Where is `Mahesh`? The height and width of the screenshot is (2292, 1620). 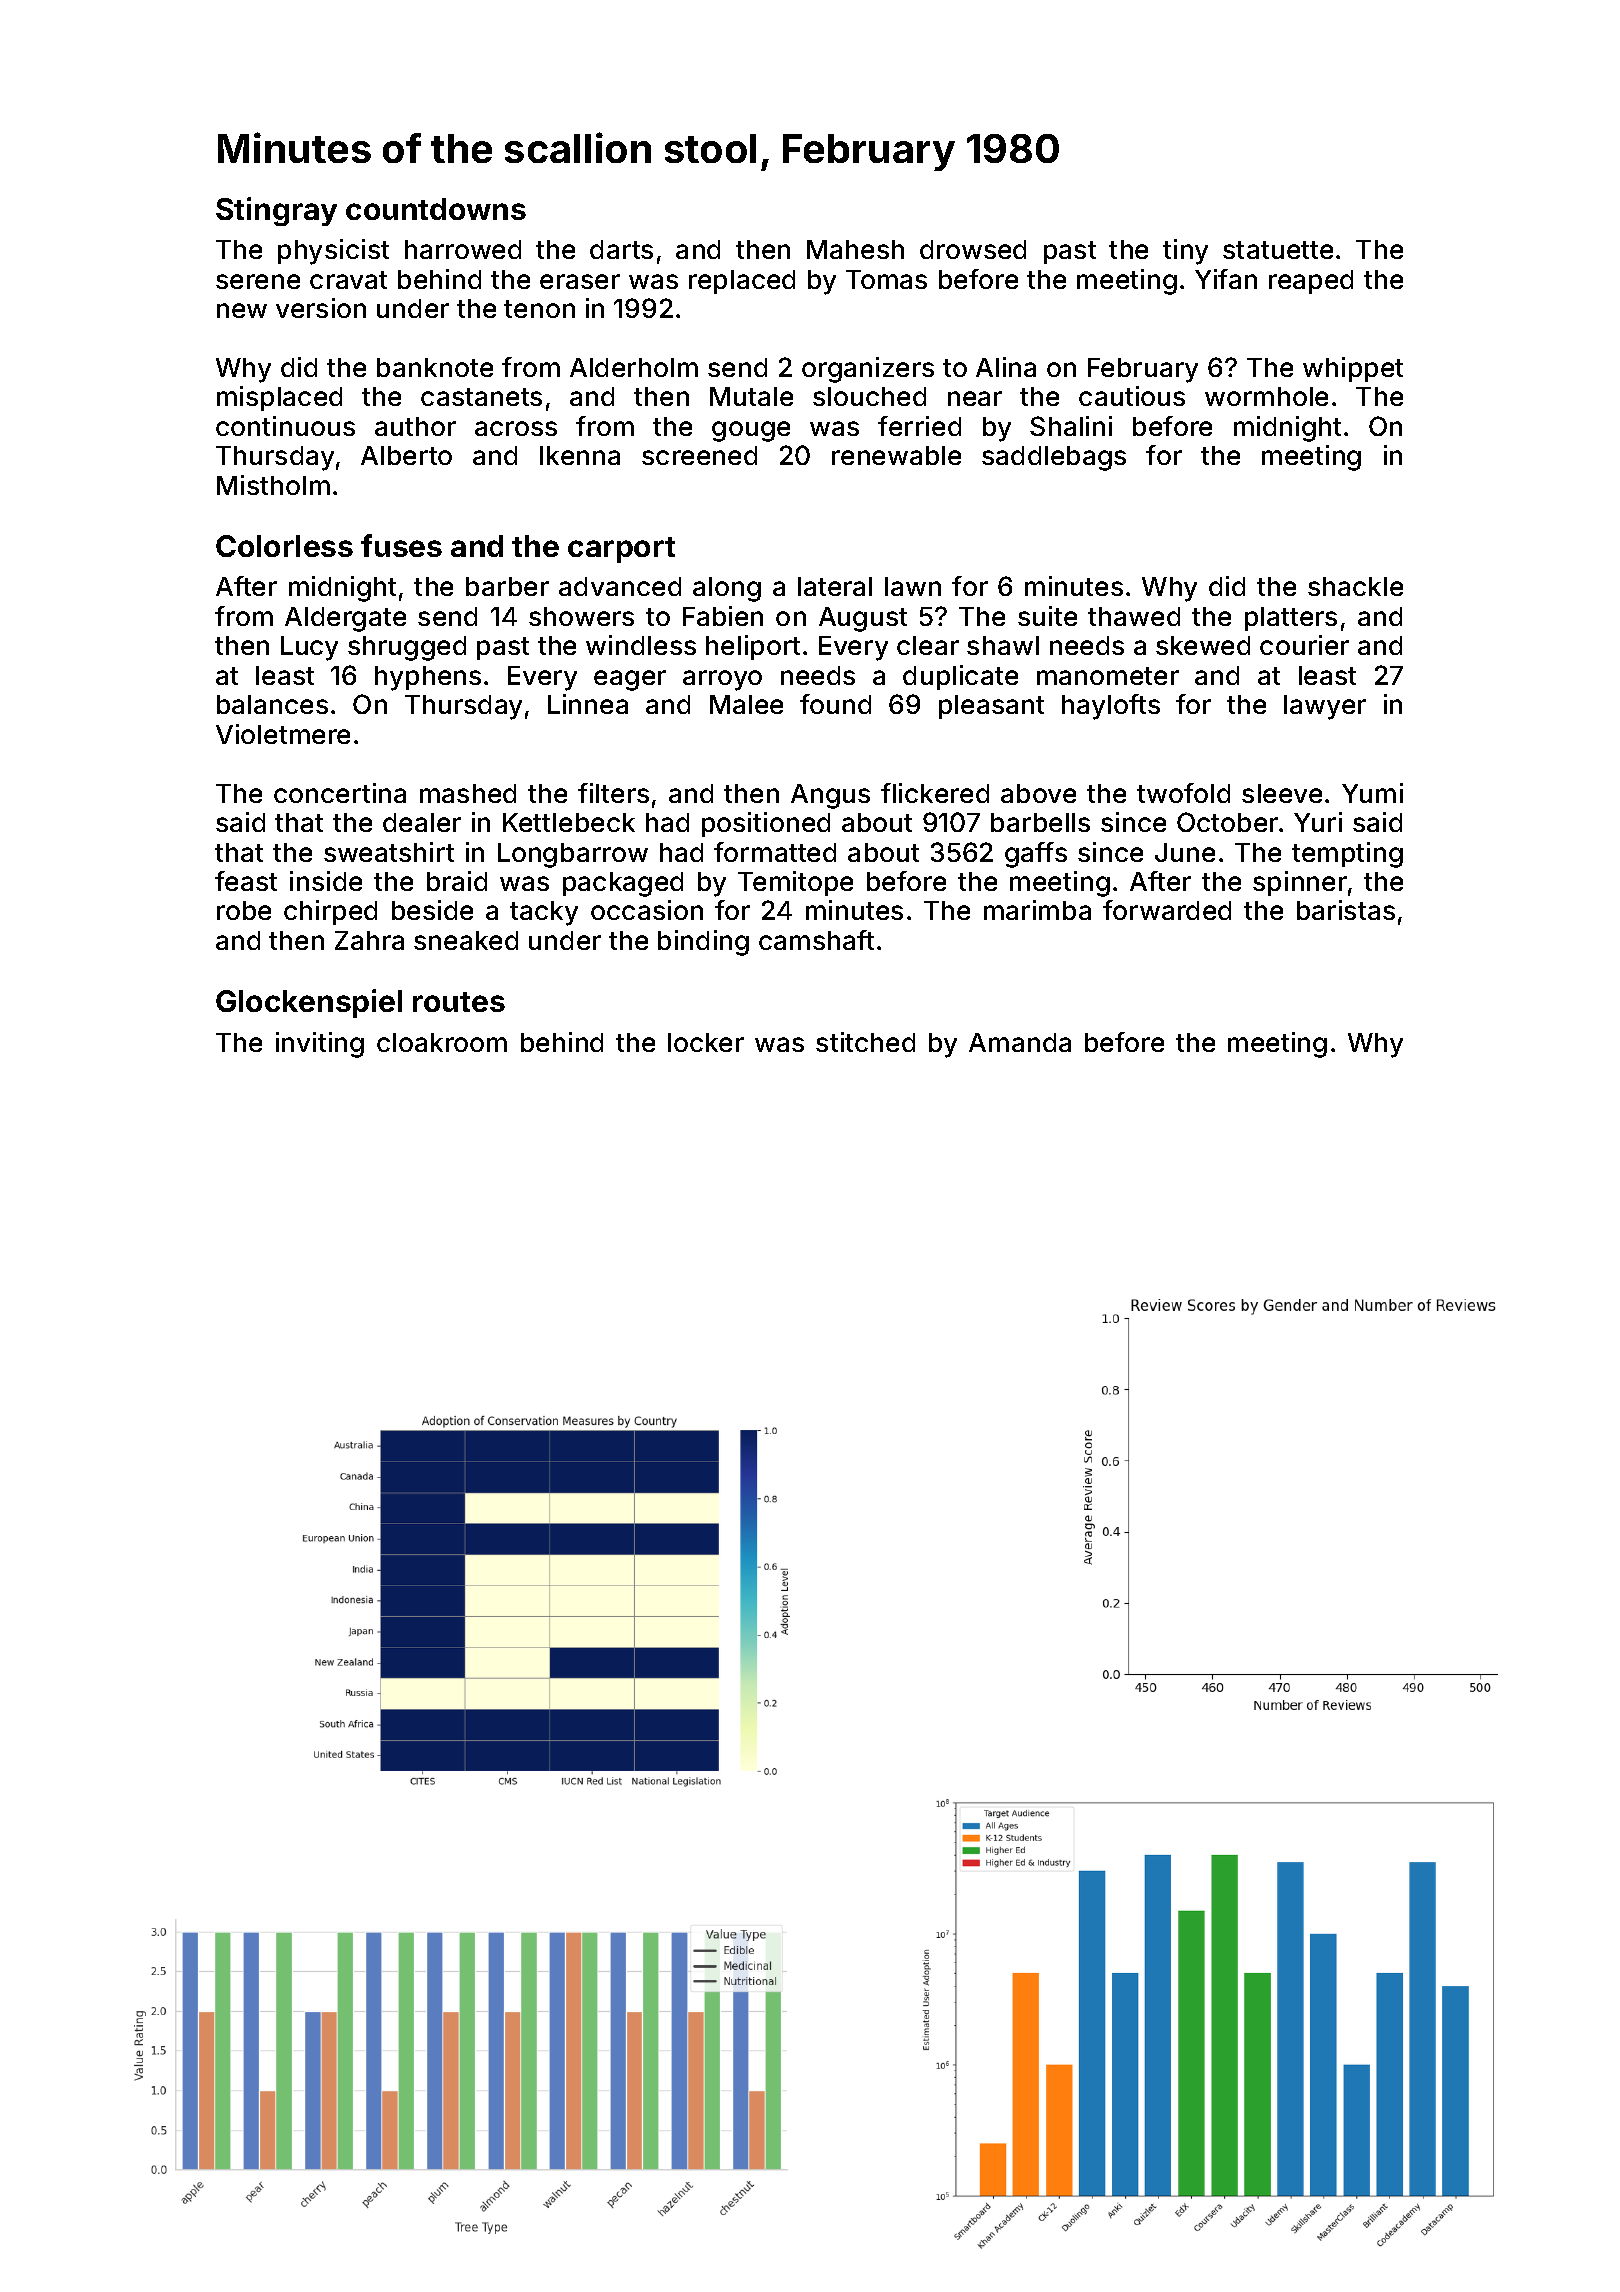
Mahesh is located at coordinates (855, 249).
